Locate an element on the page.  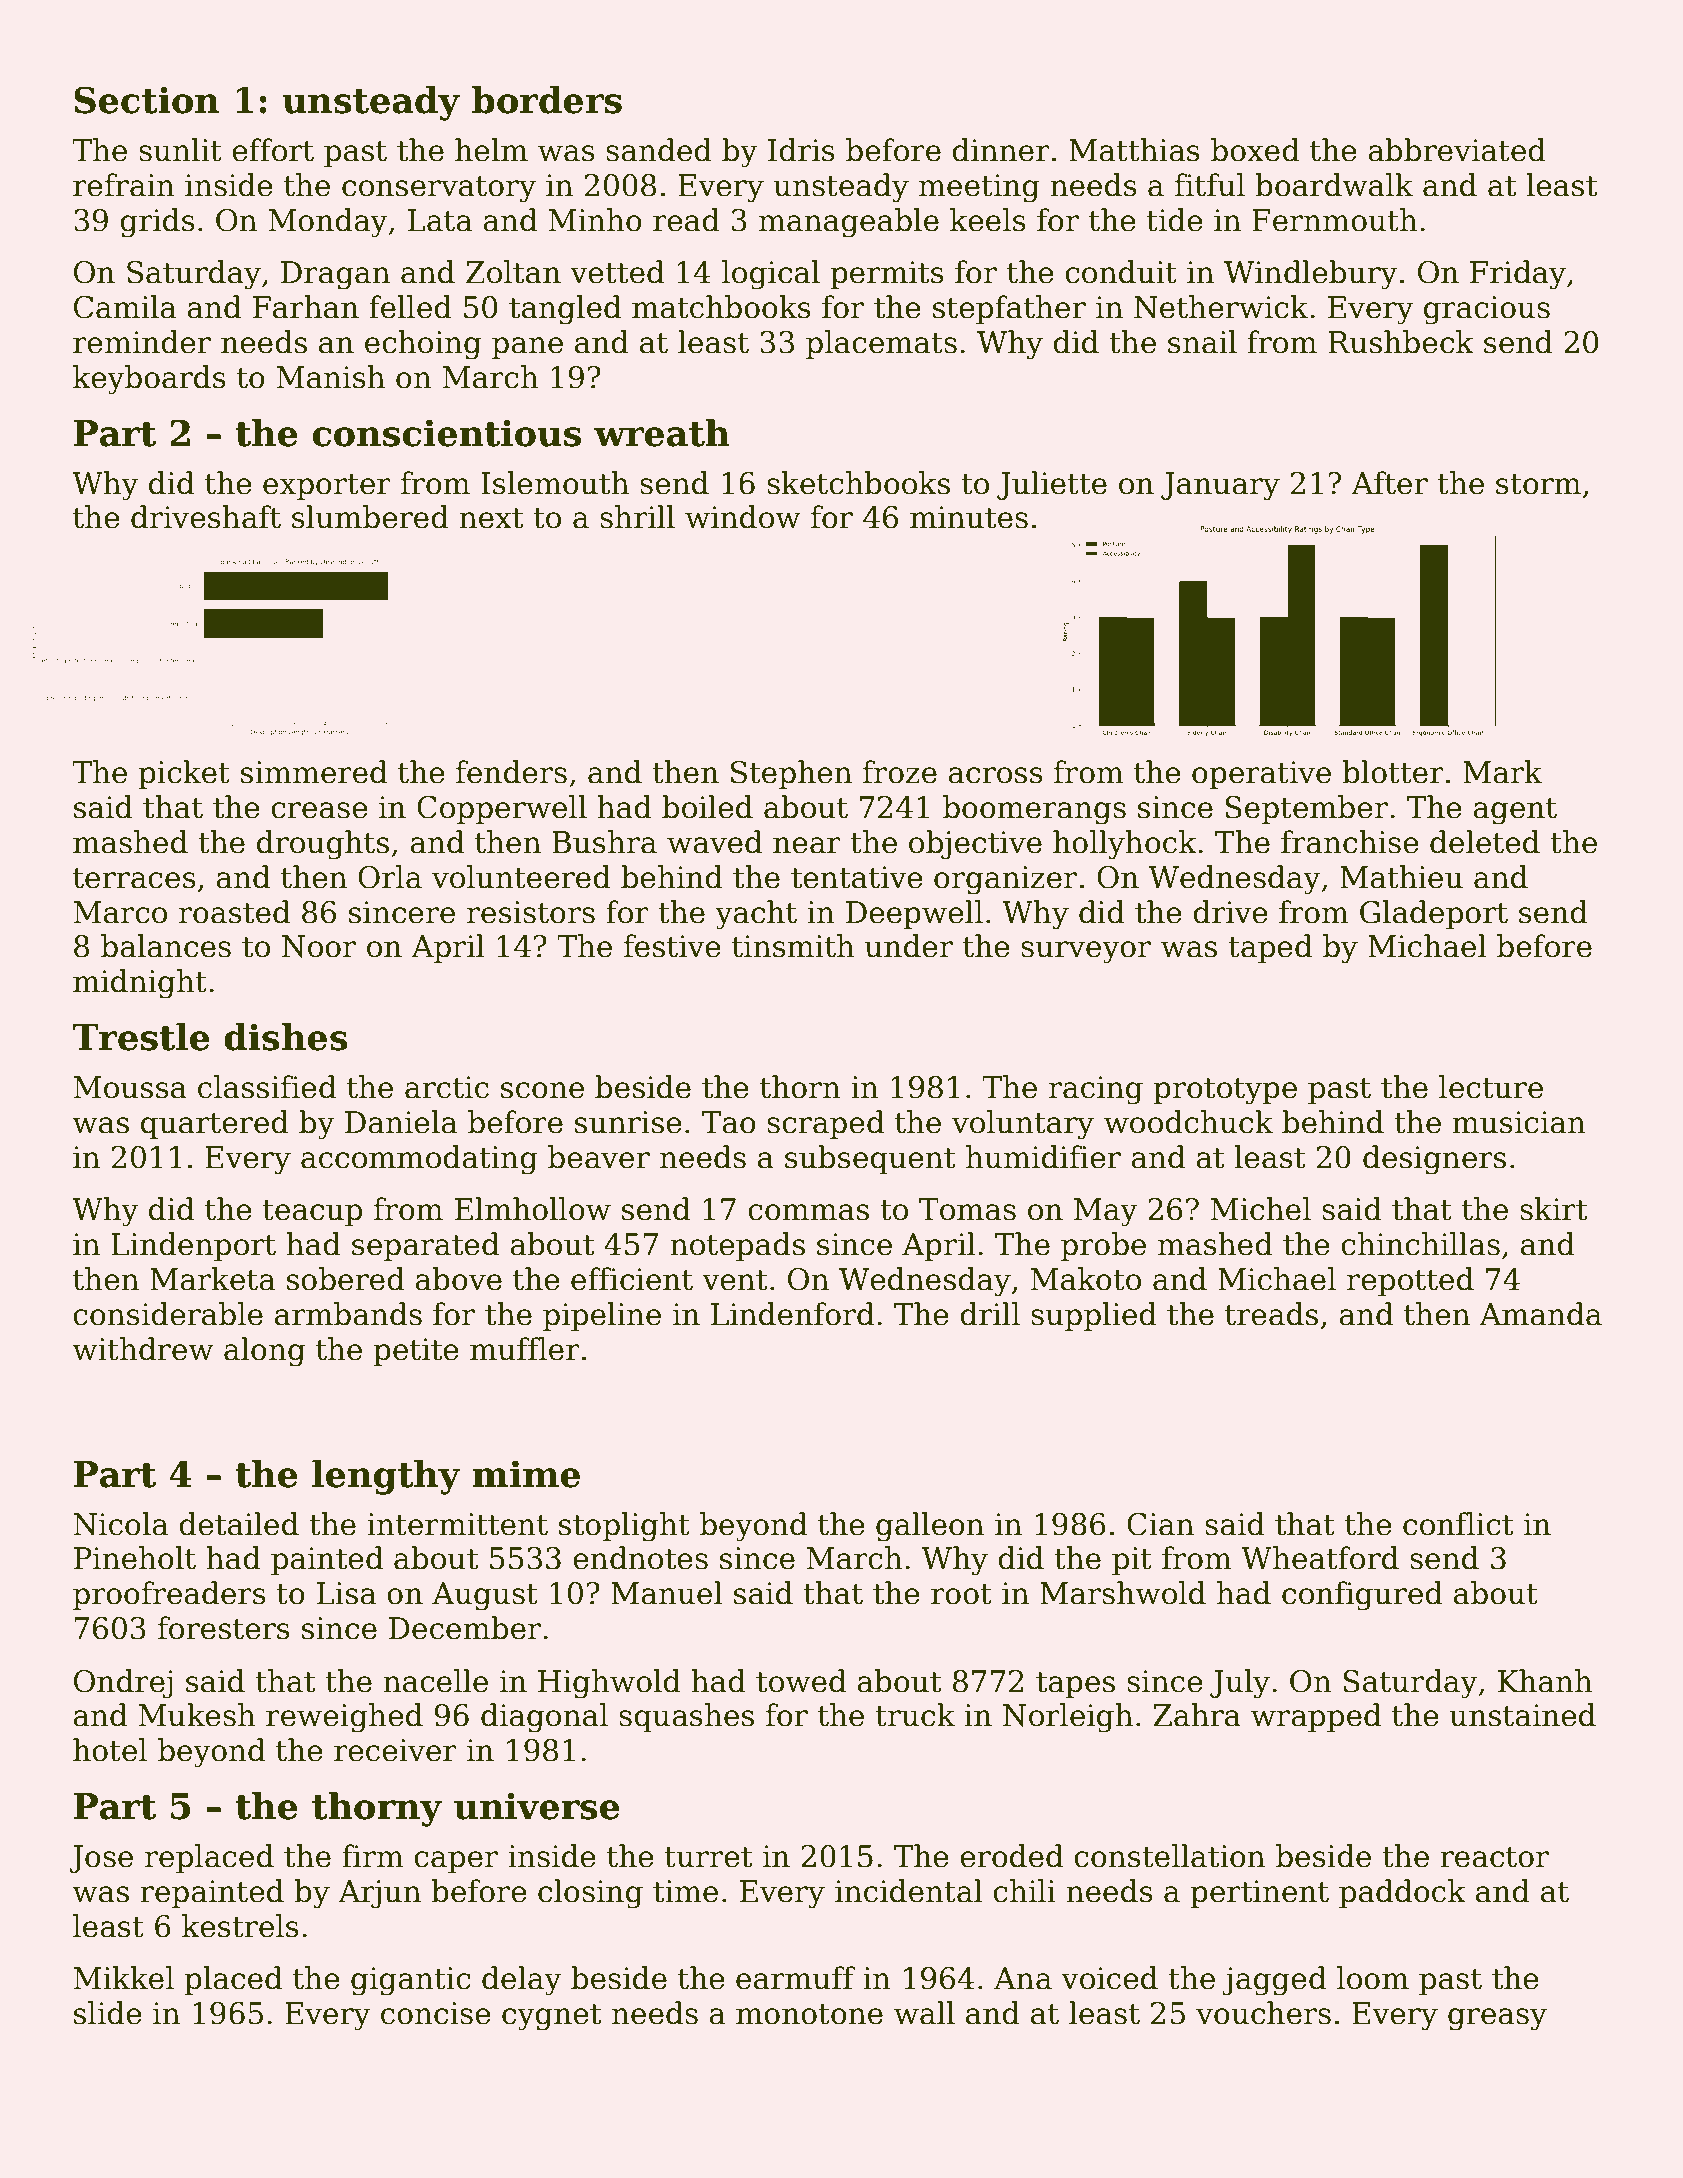
delay is located at coordinates (522, 1981).
